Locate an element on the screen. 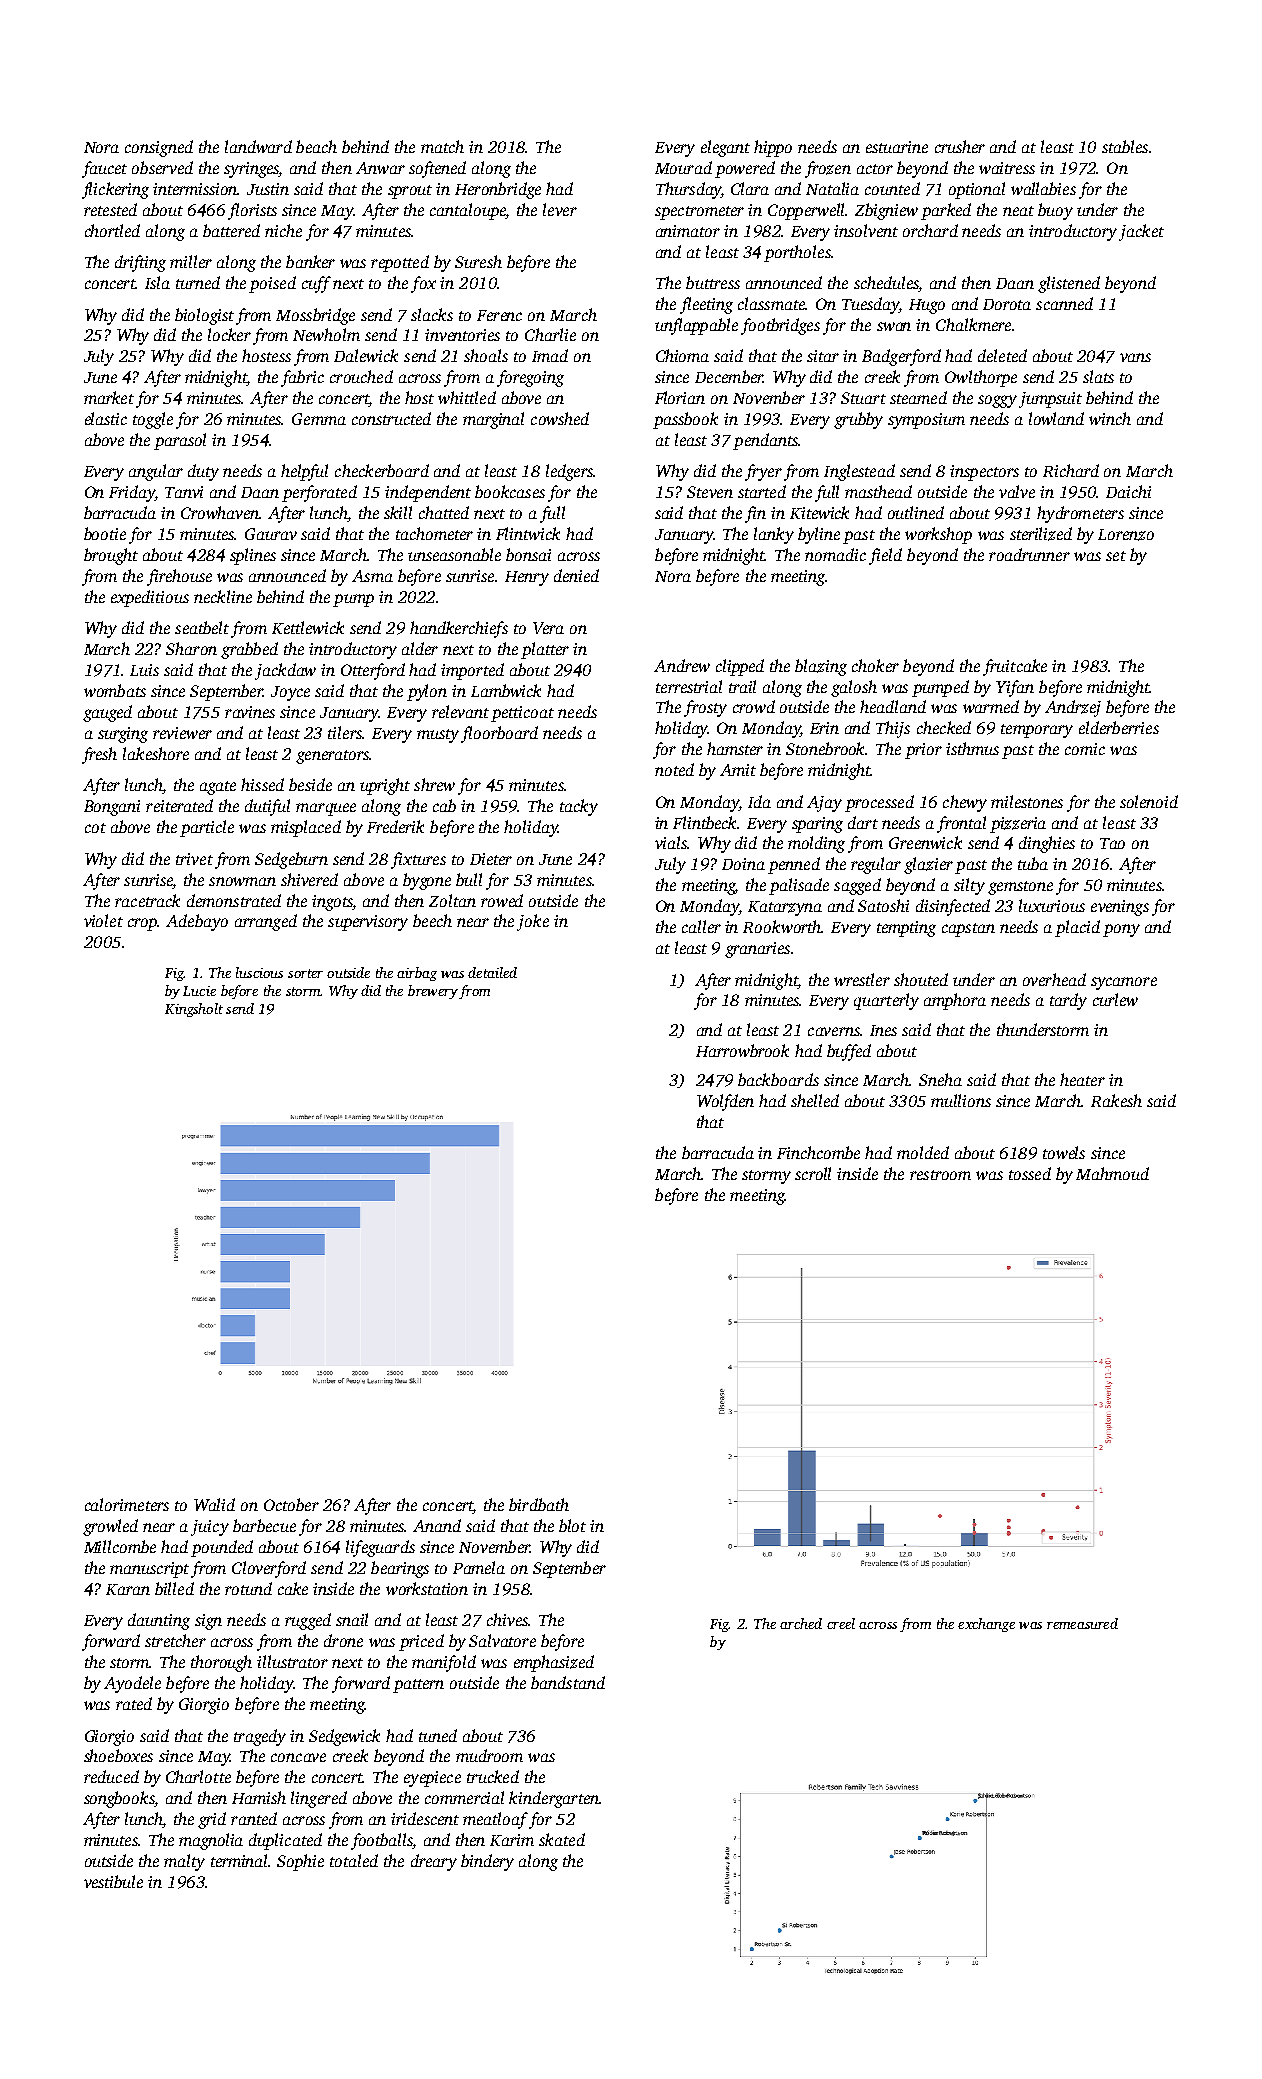 The image size is (1262, 2079). jacket is located at coordinates (1141, 232).
